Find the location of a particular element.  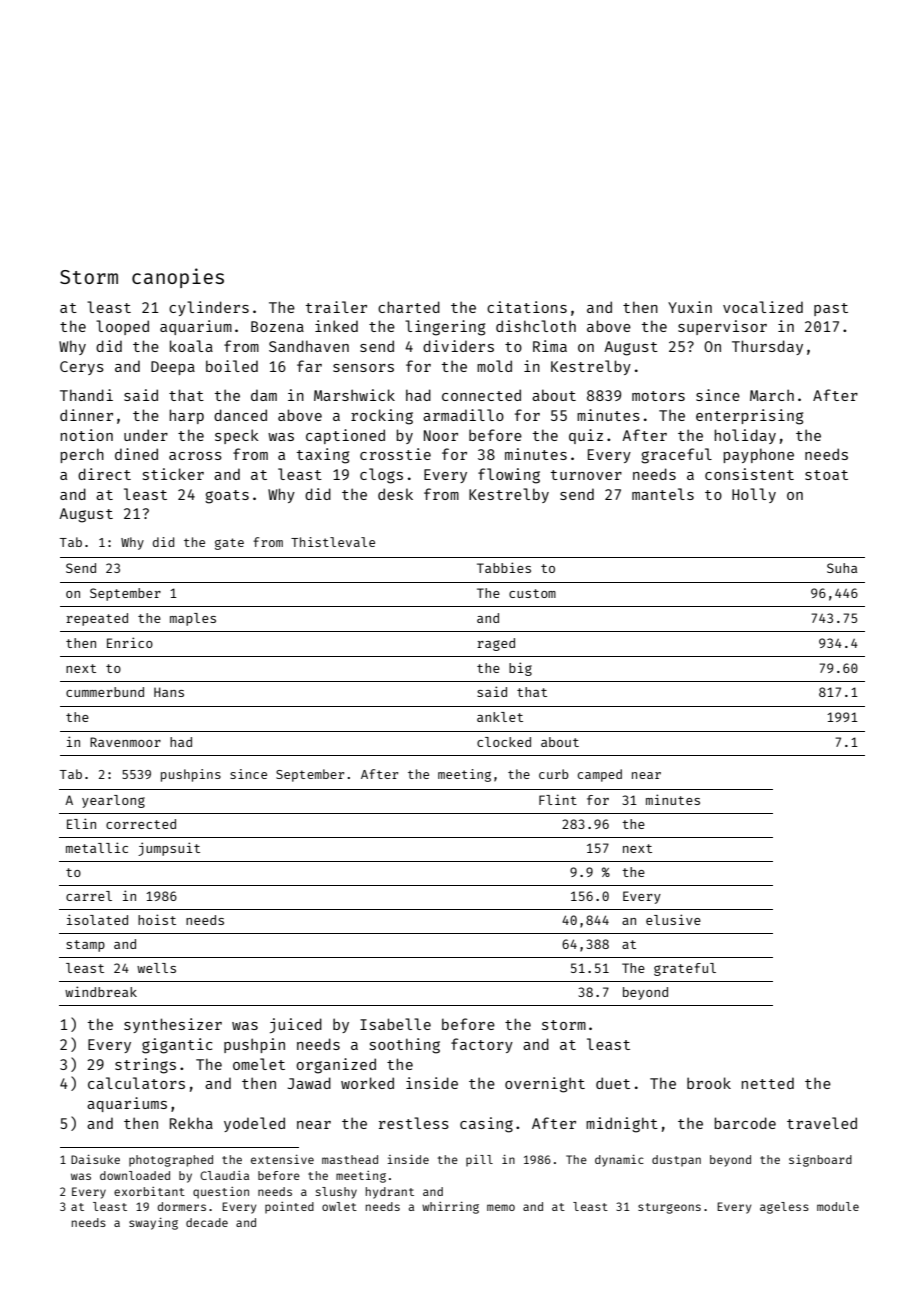

rocking is located at coordinates (382, 417).
